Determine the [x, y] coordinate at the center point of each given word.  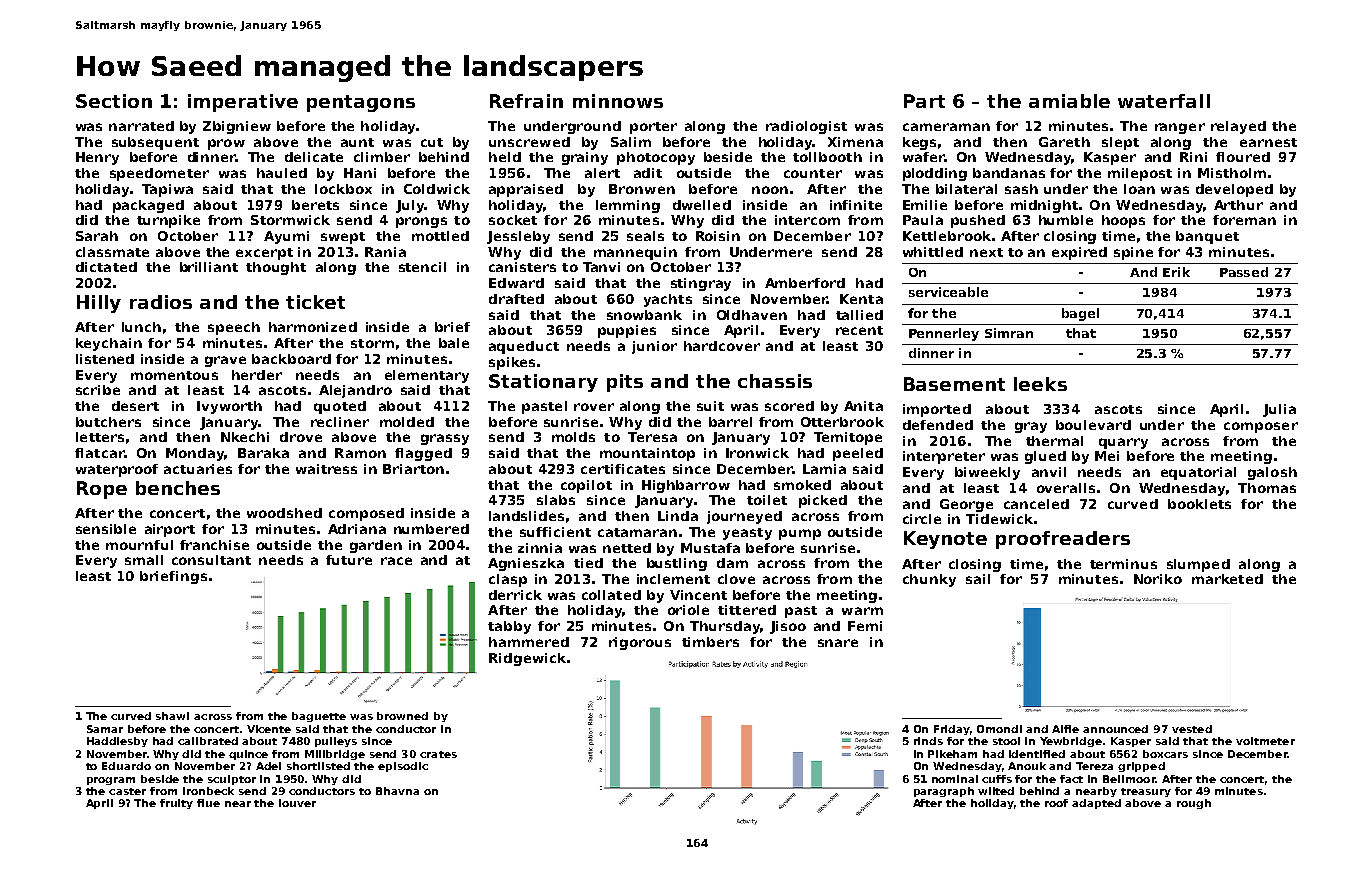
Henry [97, 158]
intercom [807, 220]
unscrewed [529, 142]
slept [1120, 143]
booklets [1199, 504]
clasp [508, 580]
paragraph [944, 792]
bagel [1080, 314]
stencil [422, 267]
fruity [176, 804]
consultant [211, 560]
